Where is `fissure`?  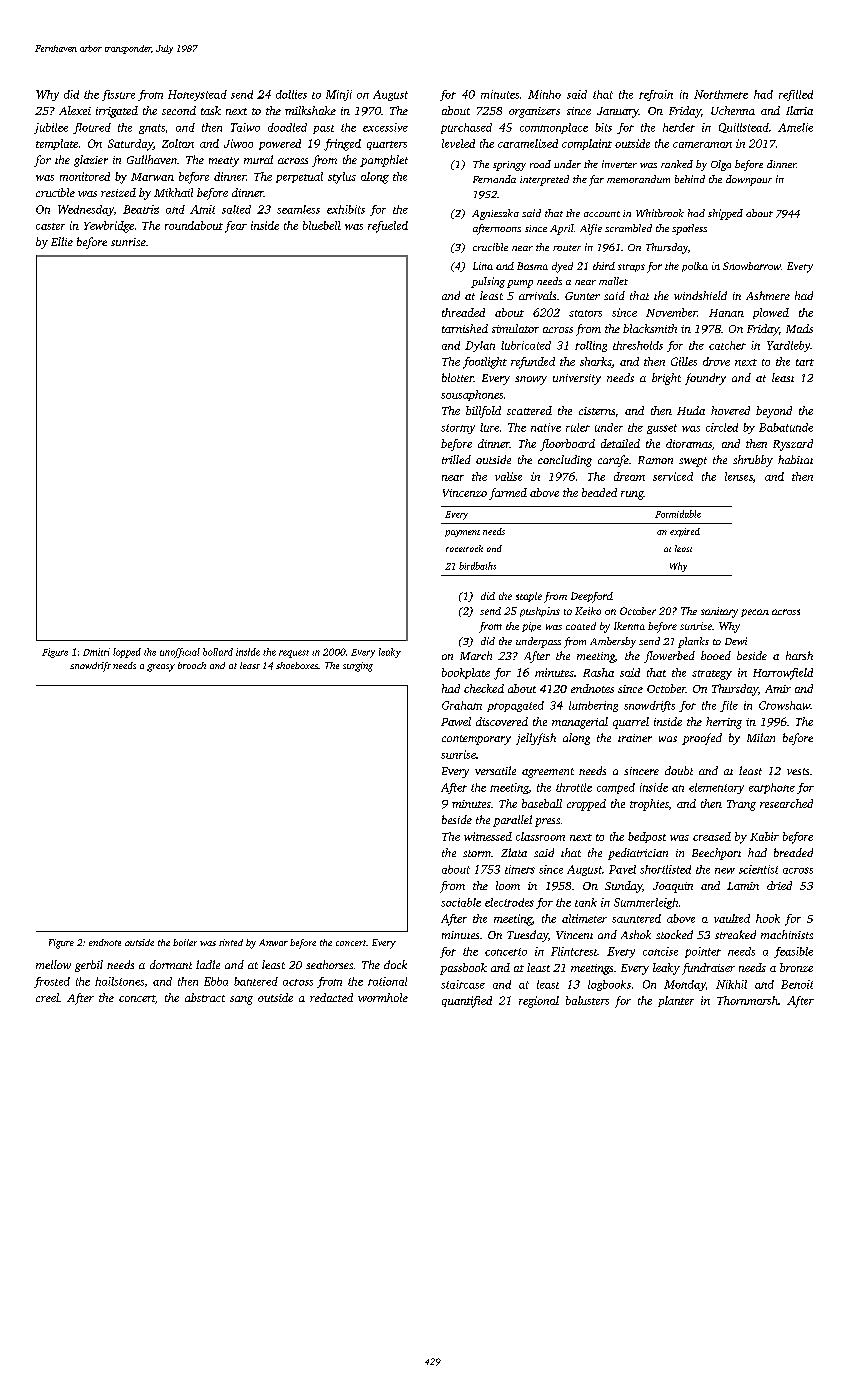 fissure is located at coordinates (118, 95).
